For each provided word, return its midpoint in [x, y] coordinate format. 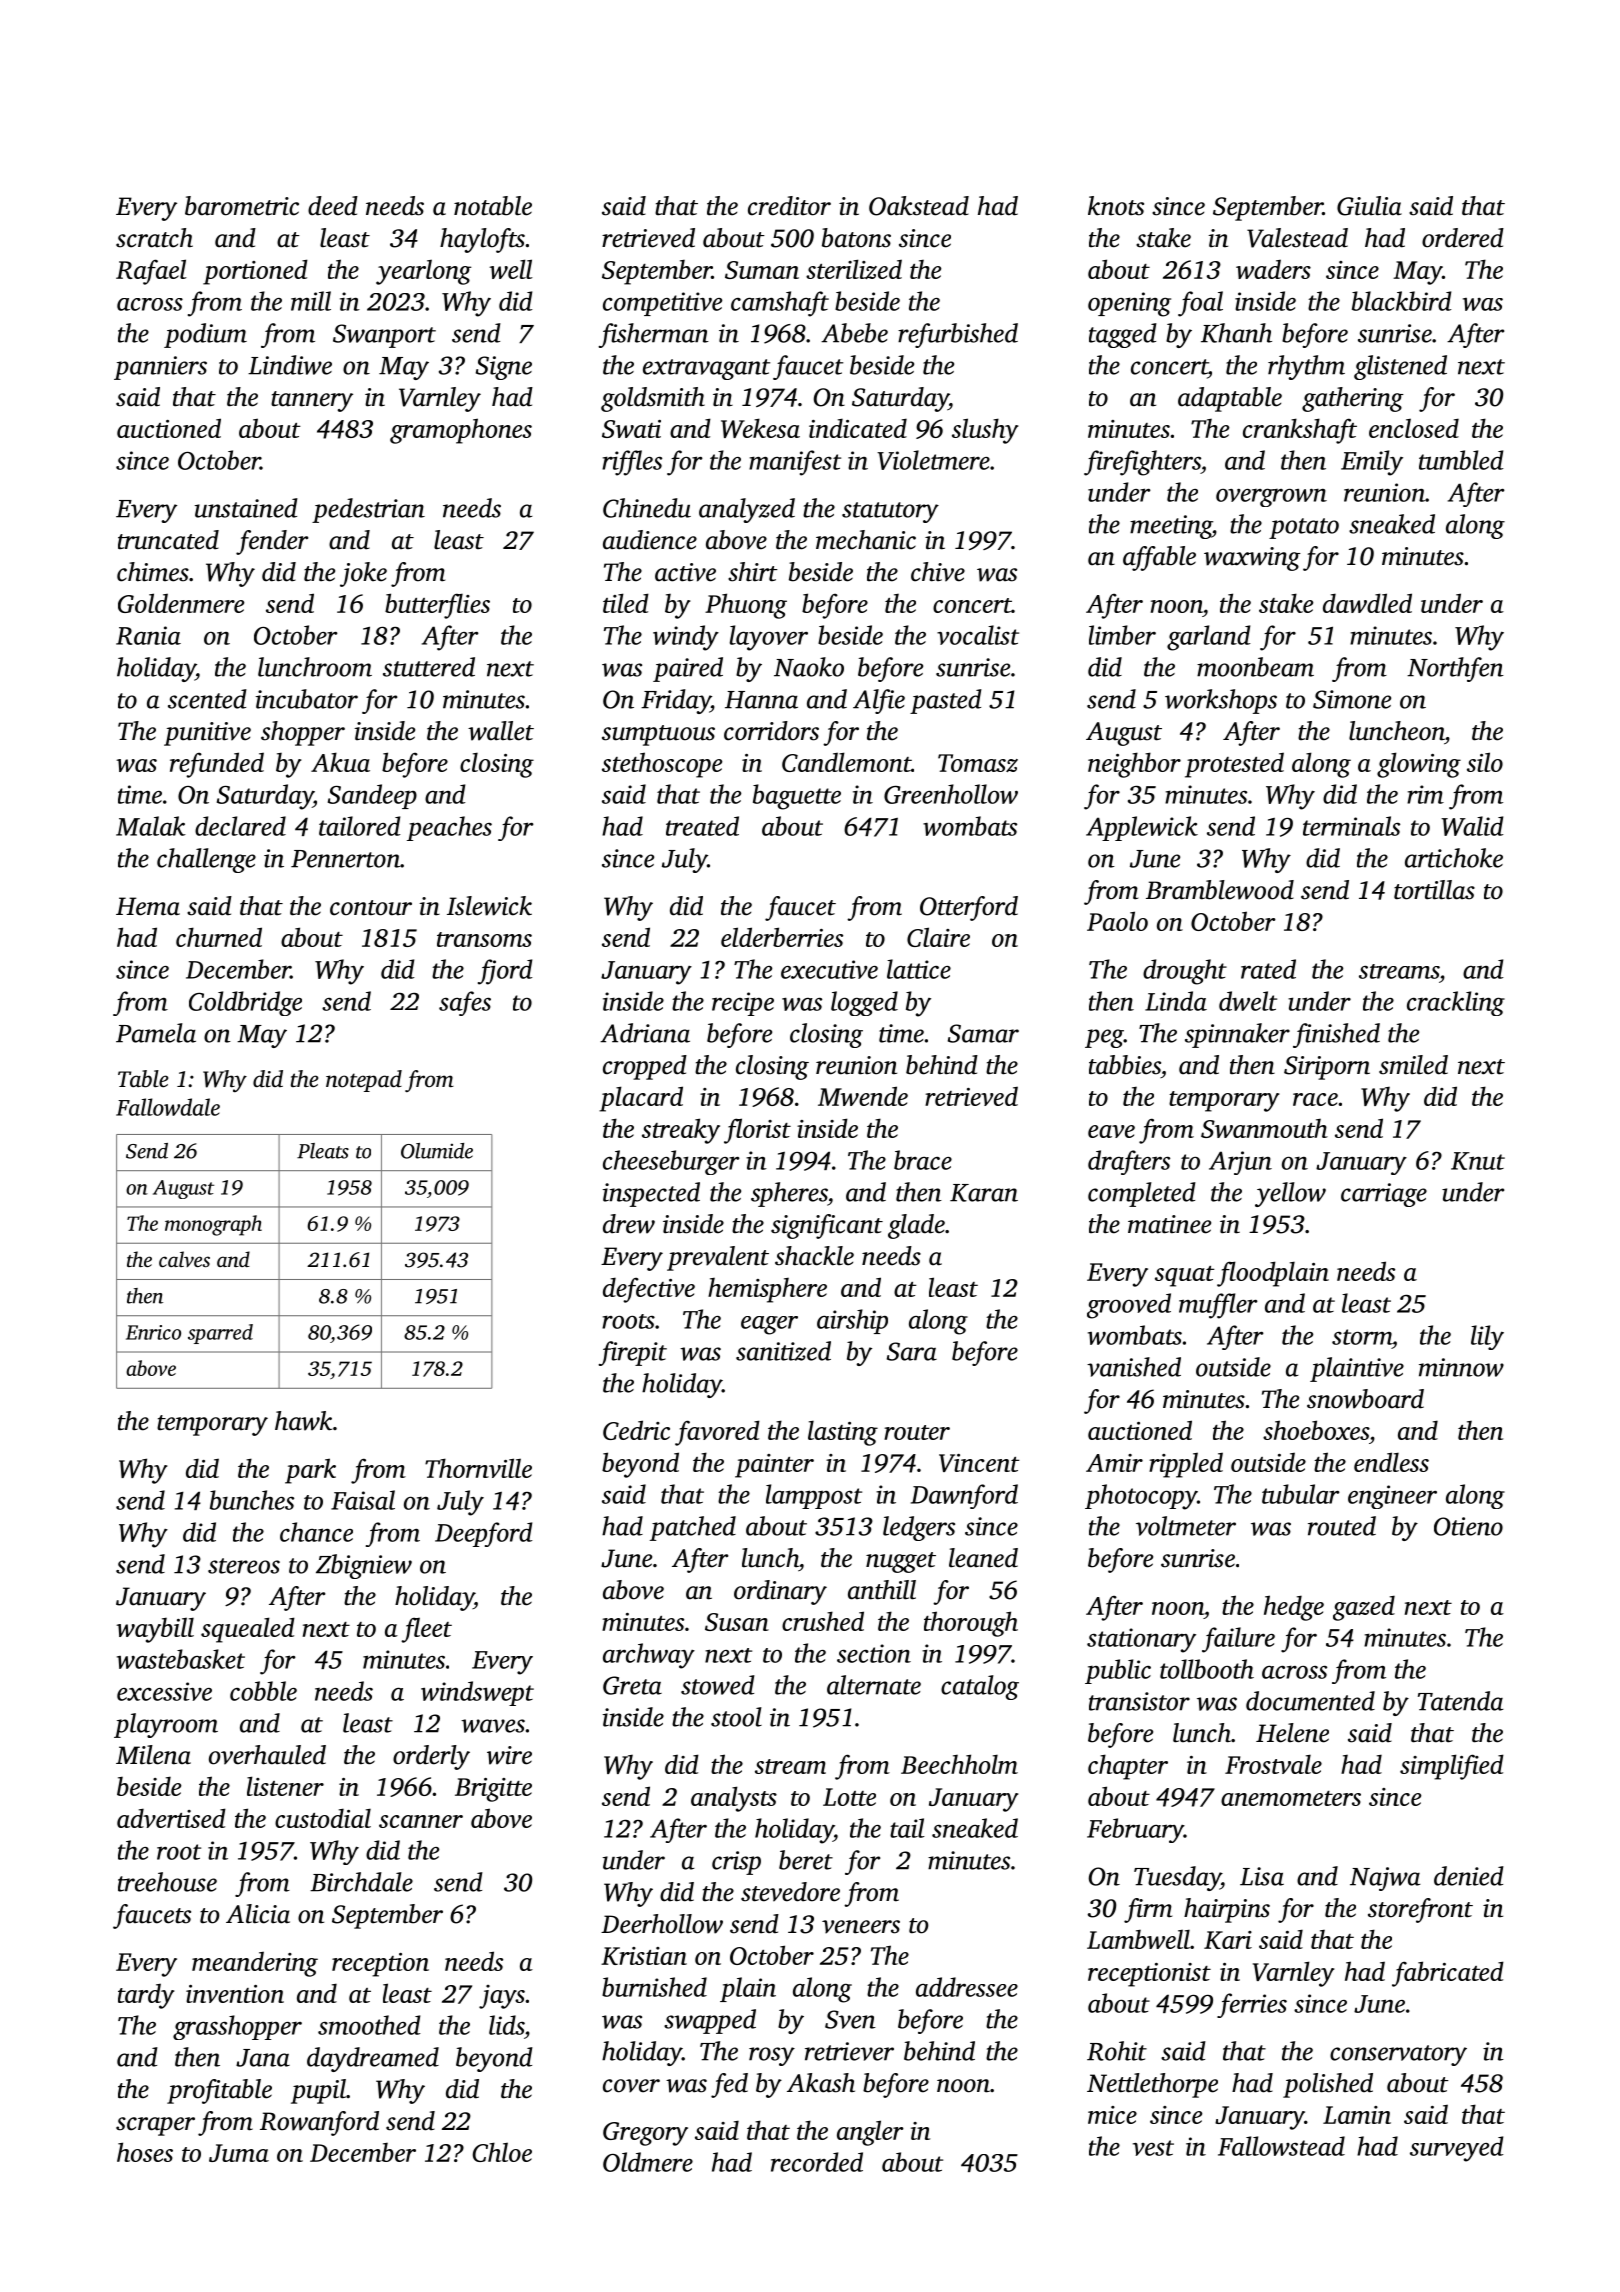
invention [235, 1994]
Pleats [323, 1151]
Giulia [1369, 206]
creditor [789, 206]
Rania [148, 635]
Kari [1228, 1940]
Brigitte [493, 1790]
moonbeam [1255, 667]
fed [729, 2085]
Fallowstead [1281, 2146]
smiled [1413, 1065]
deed [333, 206]
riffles [632, 463]
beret [806, 1860]
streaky [681, 1131]
